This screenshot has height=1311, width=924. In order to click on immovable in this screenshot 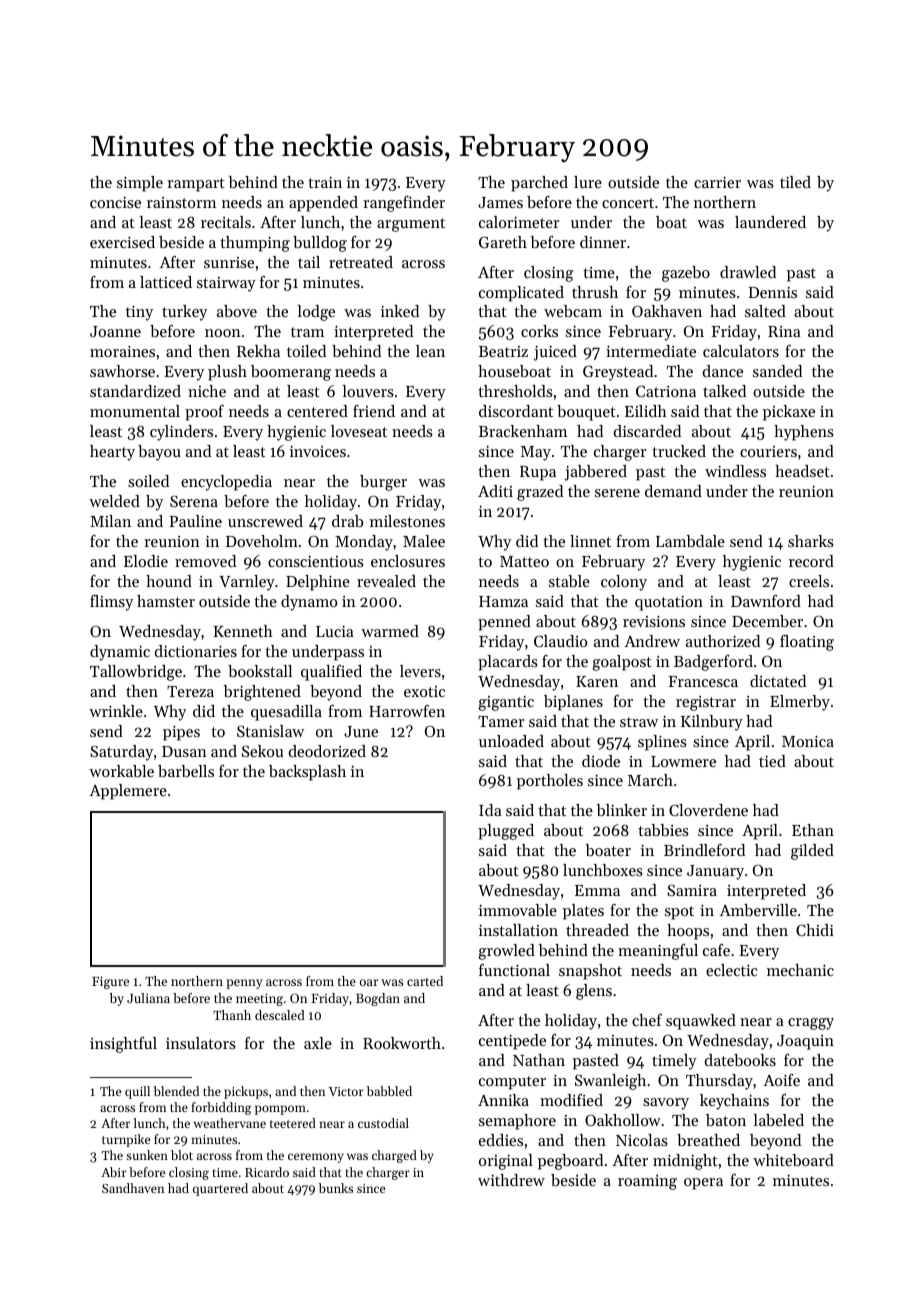, I will do `click(518, 910)`.
